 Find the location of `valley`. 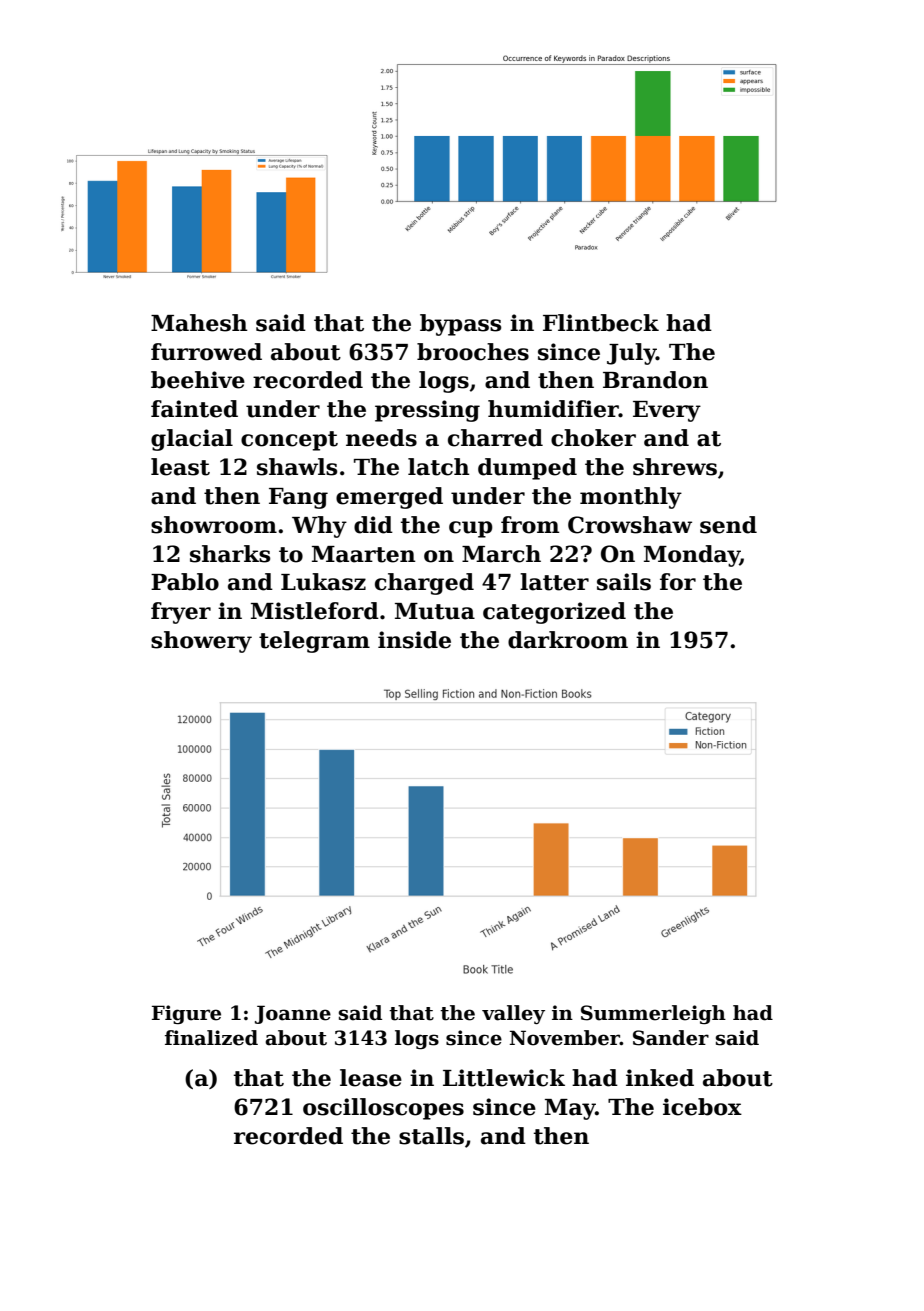

valley is located at coordinates (513, 1014).
